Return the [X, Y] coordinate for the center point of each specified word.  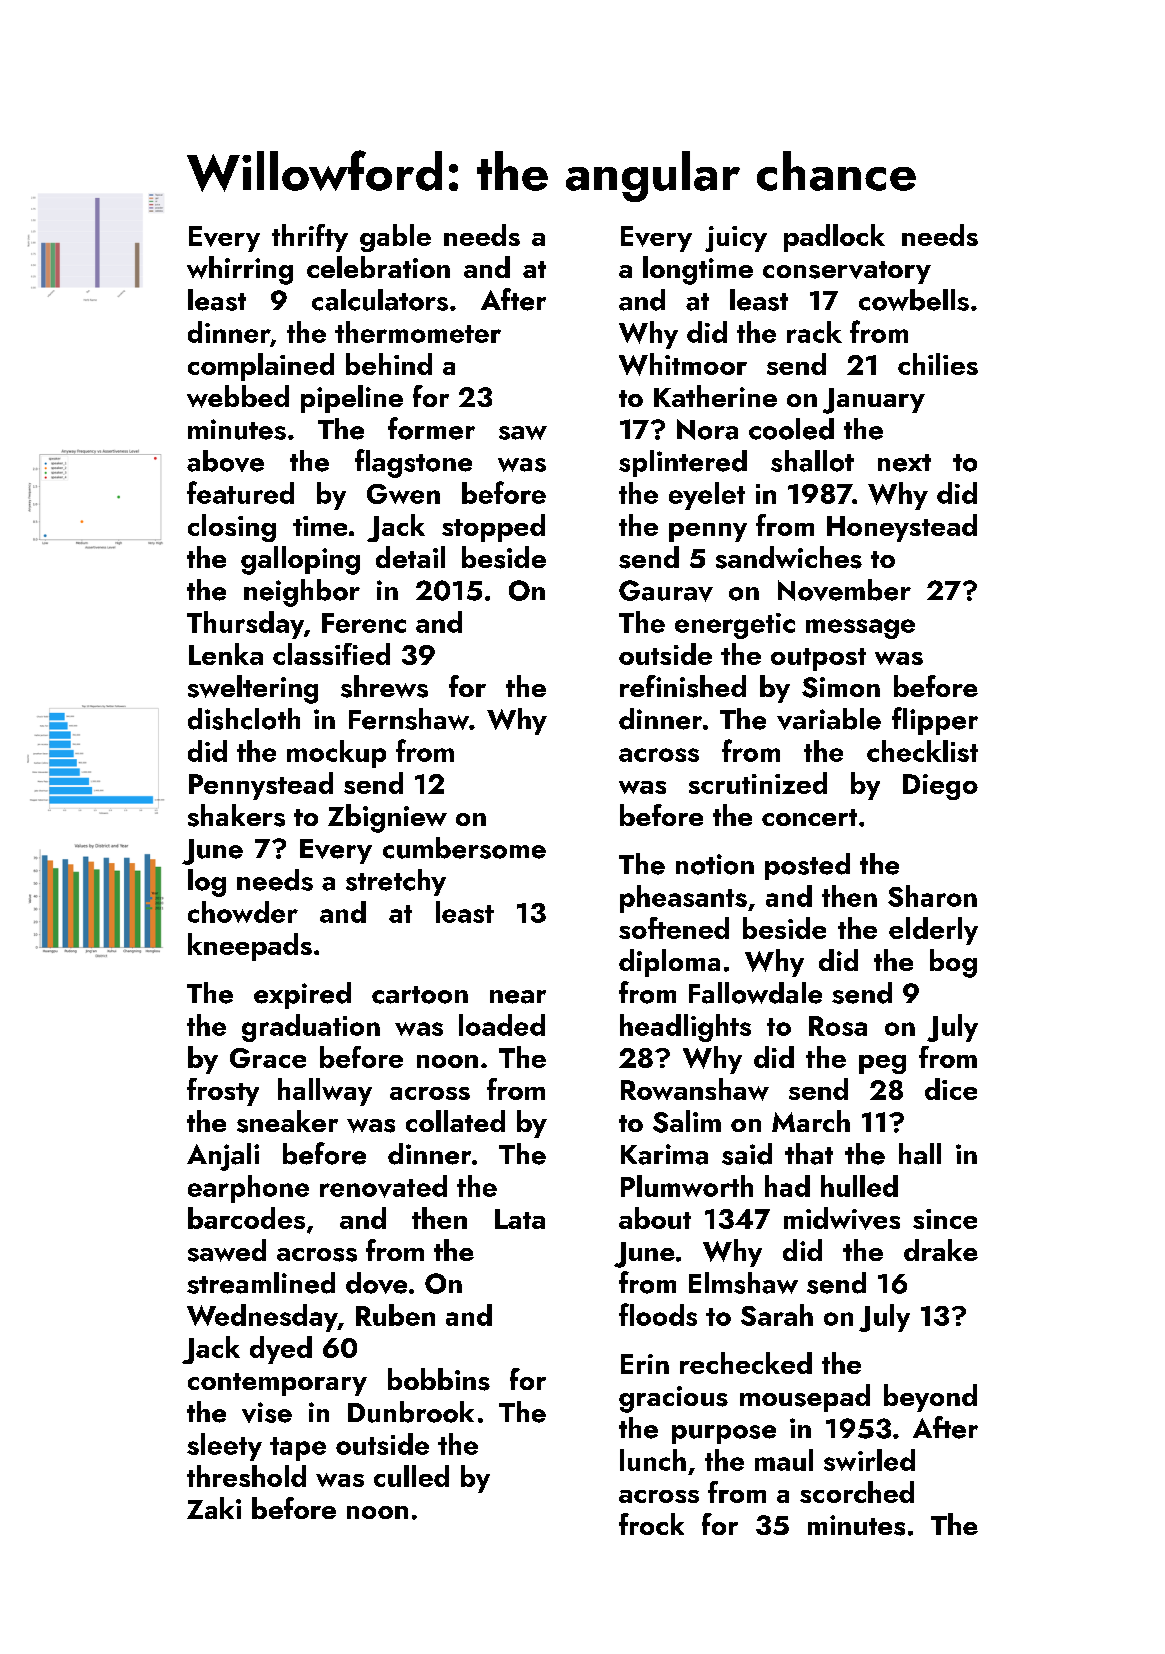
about [655, 1218]
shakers [236, 815]
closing [232, 528]
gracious [673, 1399]
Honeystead [902, 528]
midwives [842, 1218]
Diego [940, 787]
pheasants [683, 899]
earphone [248, 1189]
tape [298, 1449]
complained [261, 367]
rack [814, 332]
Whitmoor [683, 364]
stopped [493, 528]
